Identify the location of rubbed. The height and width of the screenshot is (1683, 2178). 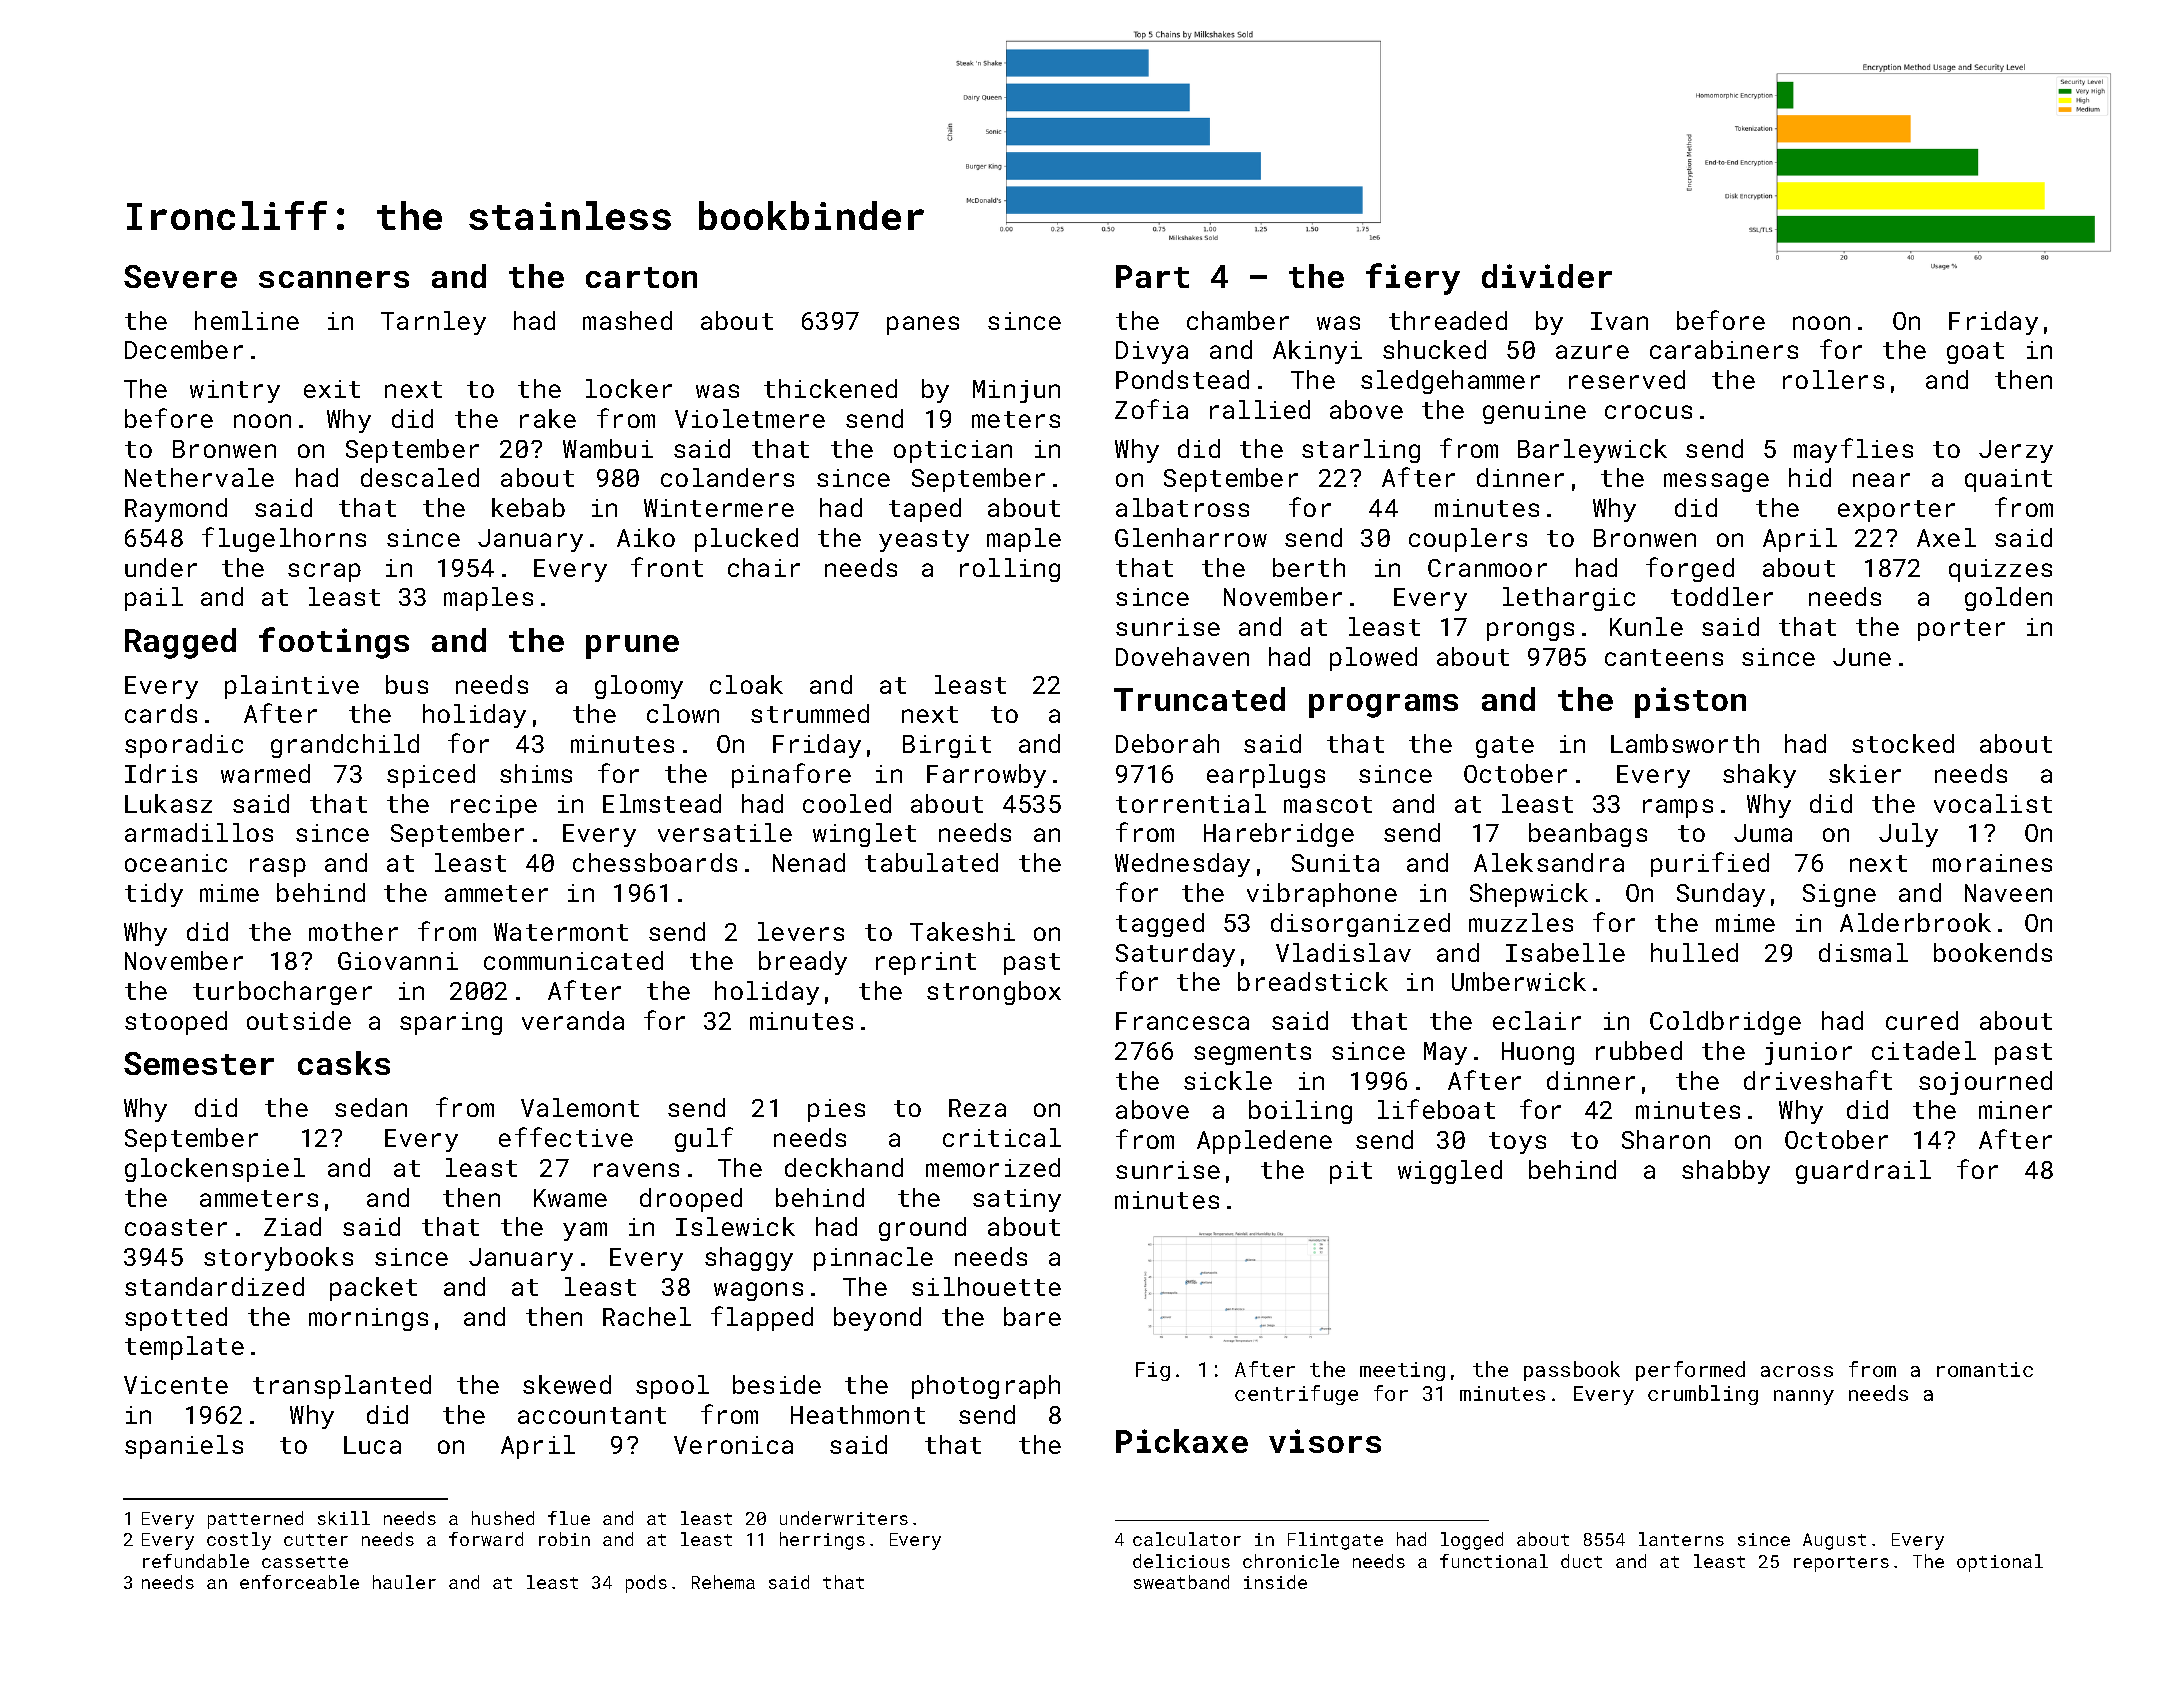
(1639, 1050).
